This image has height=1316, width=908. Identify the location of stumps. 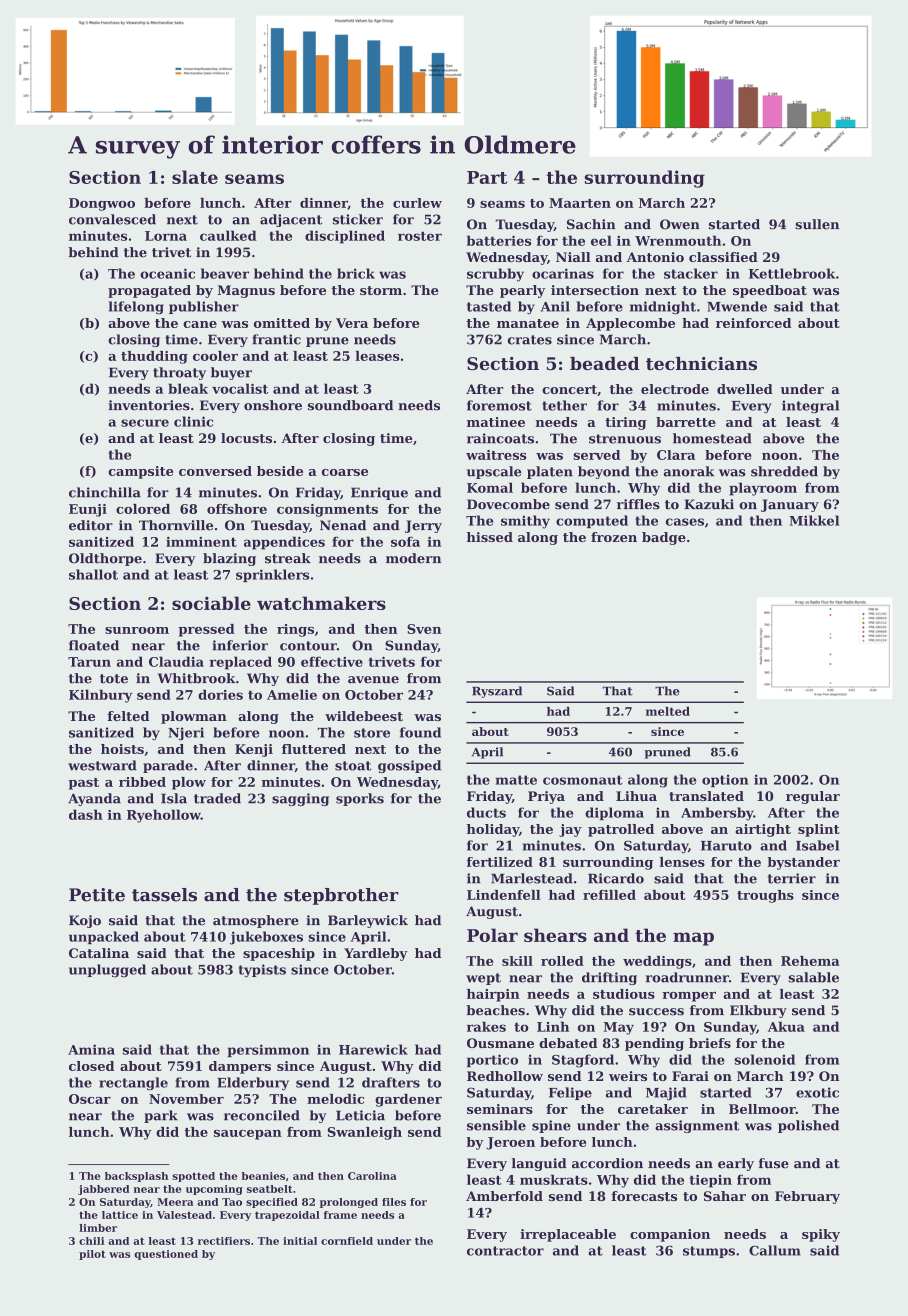
(709, 1252).
